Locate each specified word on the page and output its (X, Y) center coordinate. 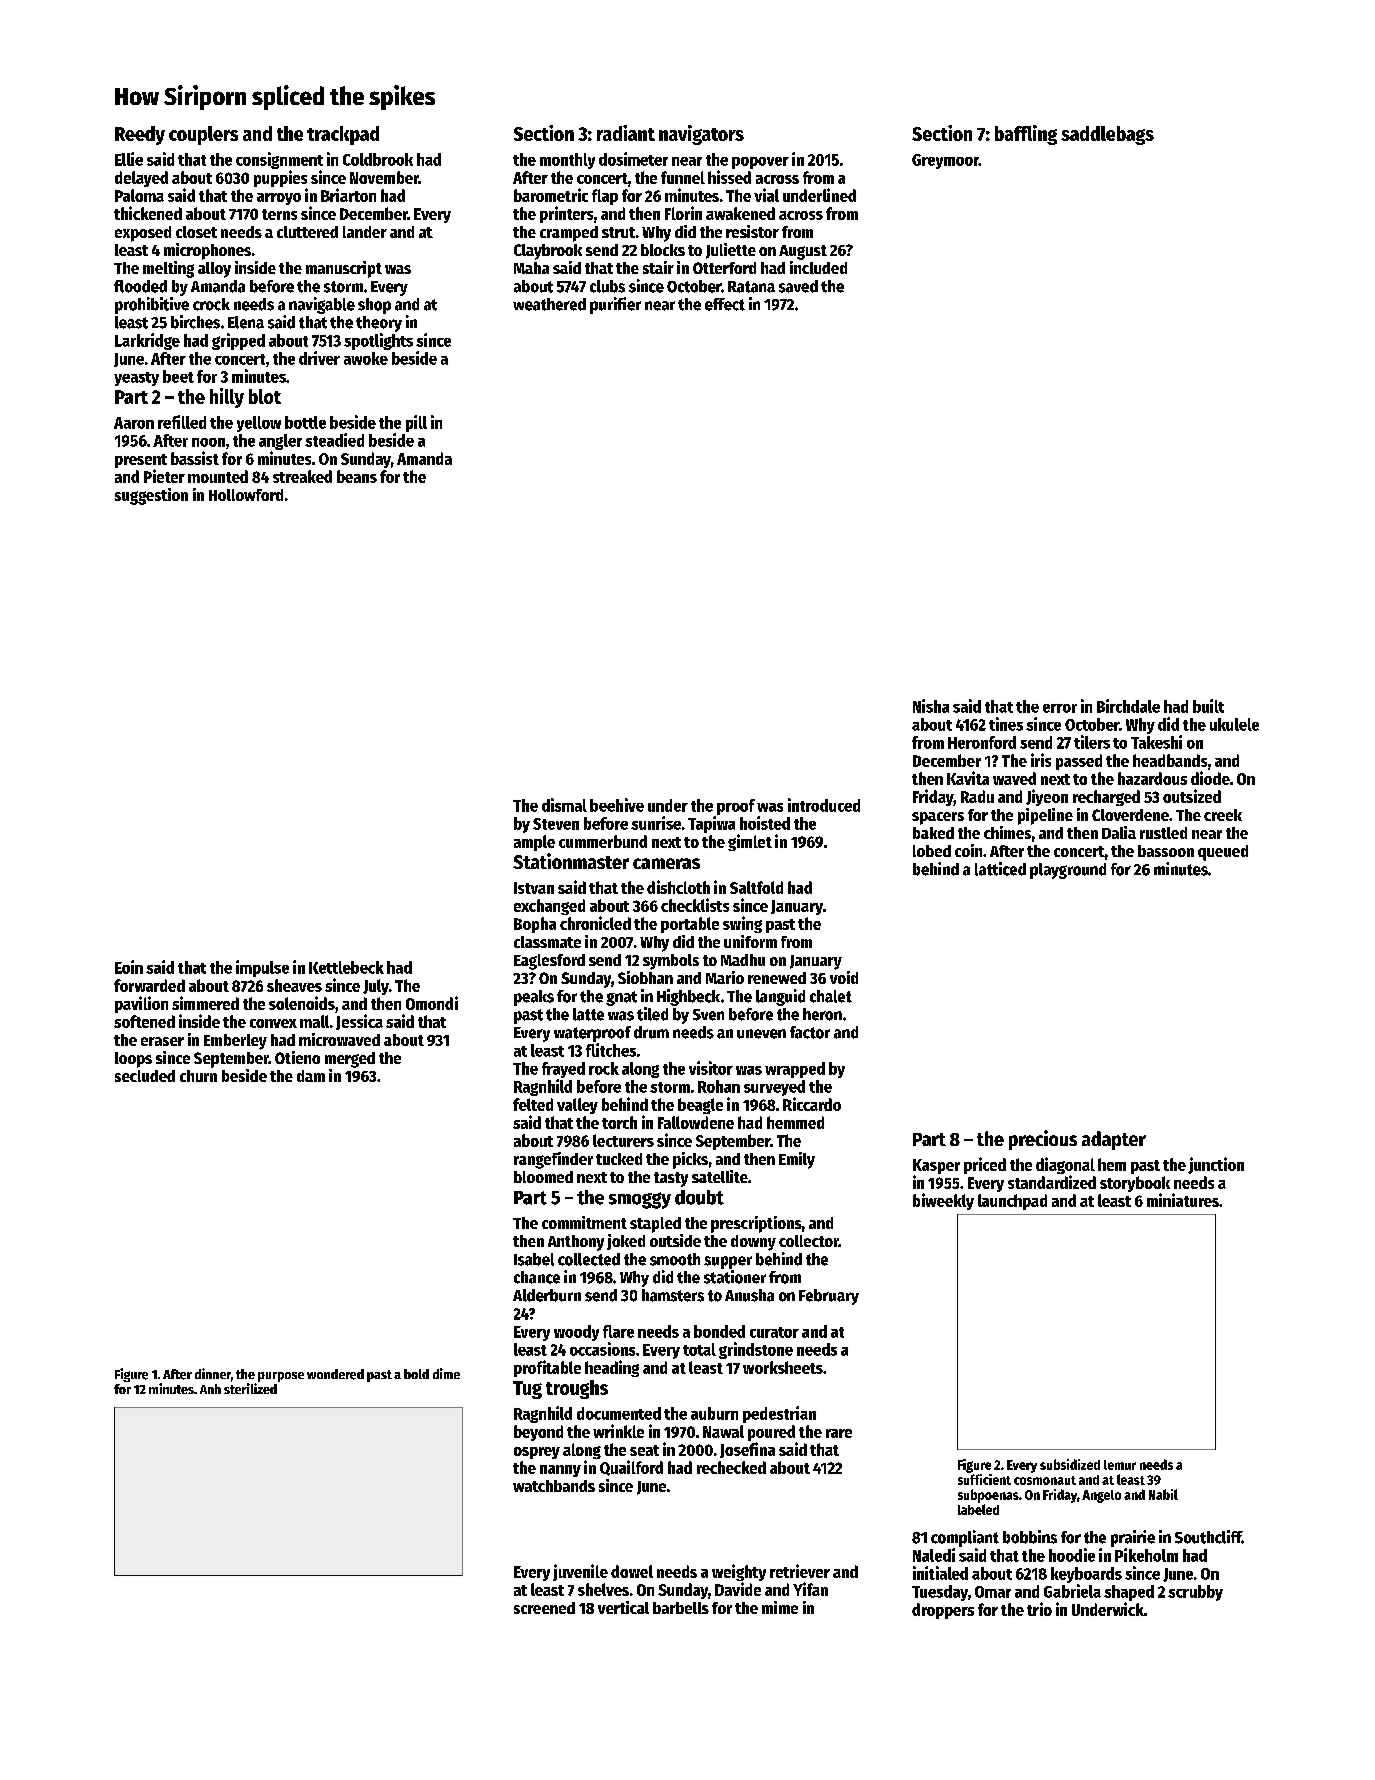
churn (198, 1076)
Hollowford (246, 495)
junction (1216, 1165)
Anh (210, 1389)
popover (760, 163)
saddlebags (1107, 135)
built (1208, 706)
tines (1006, 724)
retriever (800, 1571)
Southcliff (1208, 1537)
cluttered (307, 232)
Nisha (931, 706)
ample (534, 843)
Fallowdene (696, 1122)
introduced (824, 805)
